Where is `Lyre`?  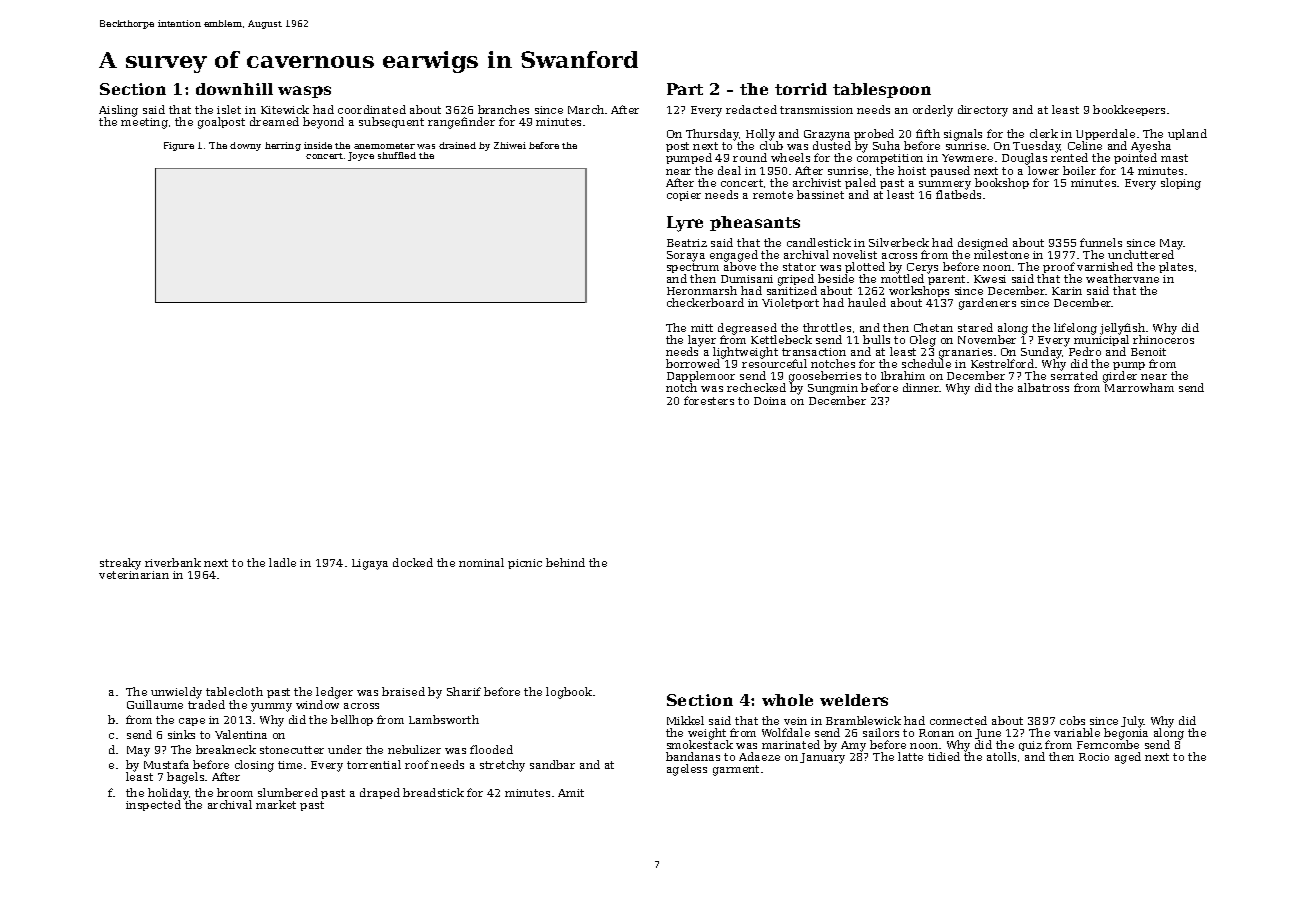
Lyre is located at coordinates (685, 224).
